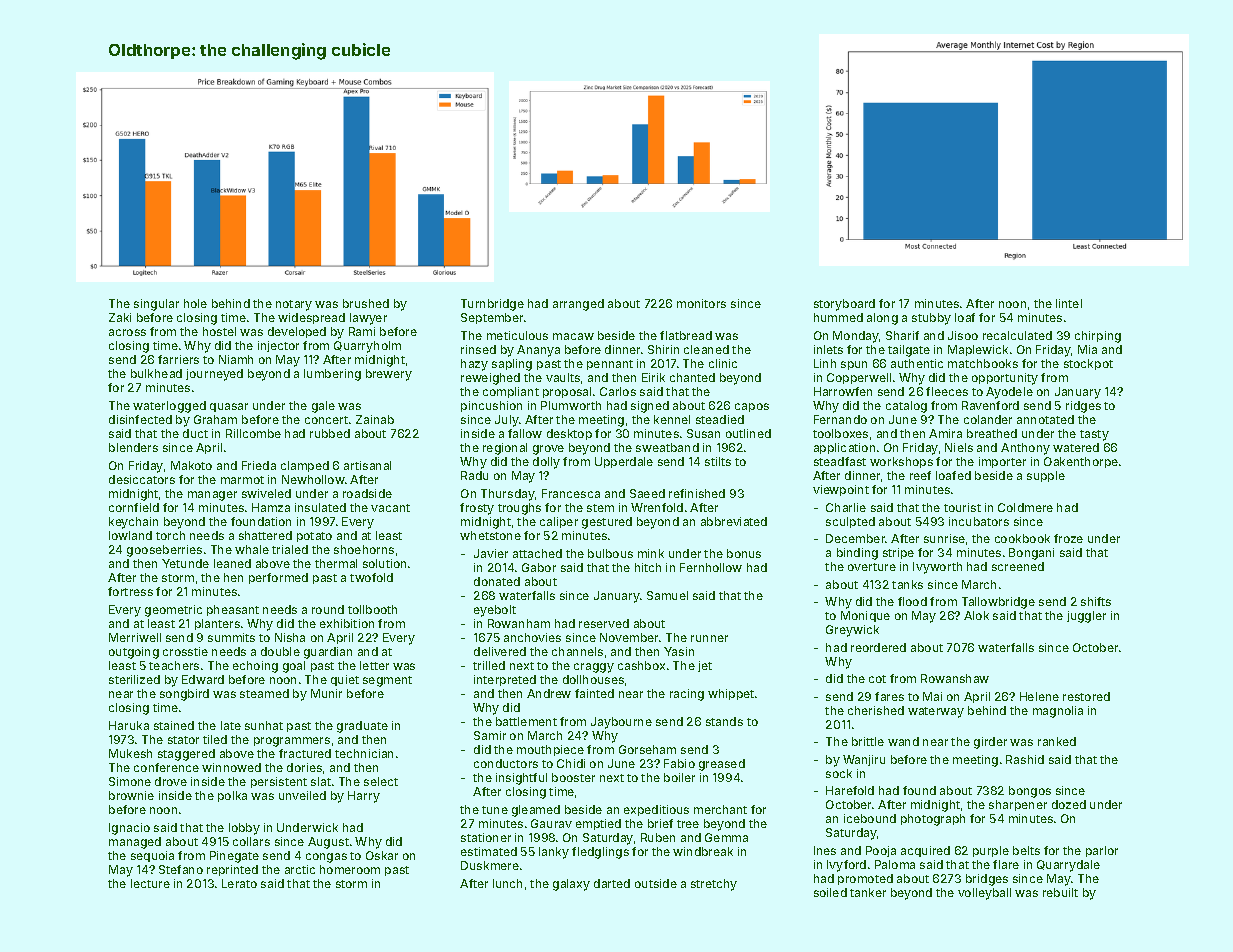 The image size is (1233, 952). I want to click on lecture, so click(150, 883).
